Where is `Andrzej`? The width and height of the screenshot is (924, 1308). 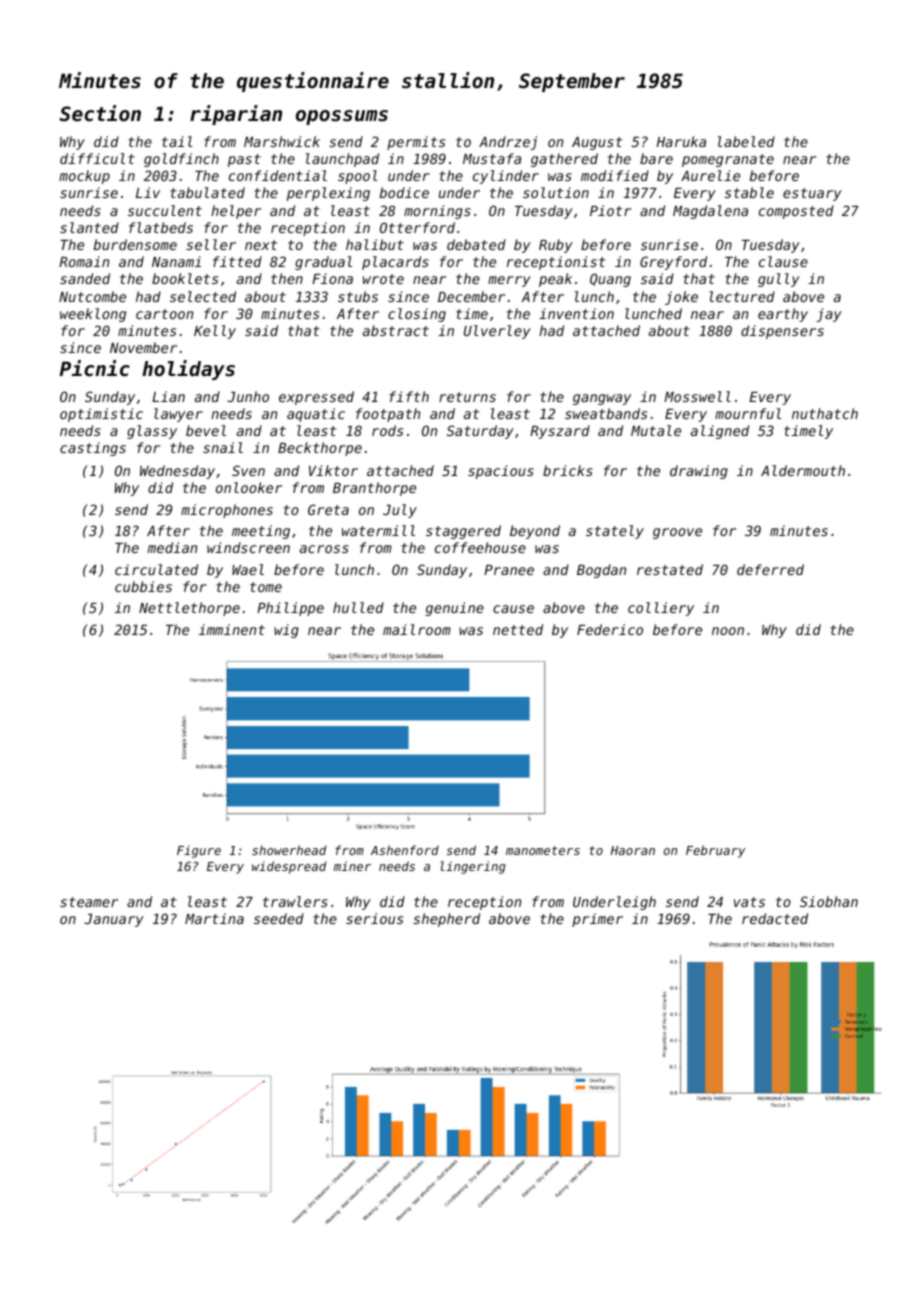 Andrzej is located at coordinates (508, 143).
